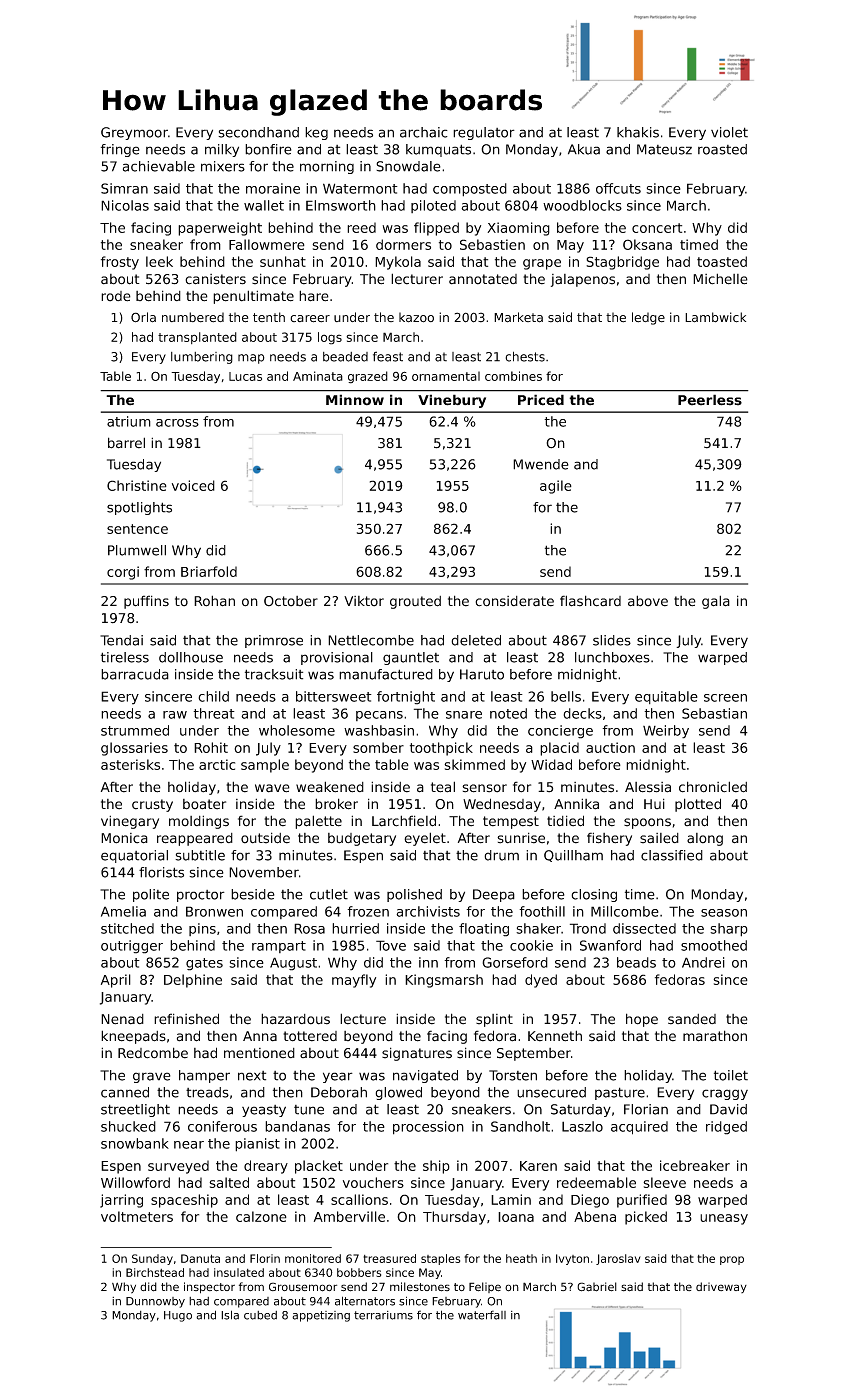 Image resolution: width=849 pixels, height=1400 pixels. I want to click on cubed, so click(260, 1315).
